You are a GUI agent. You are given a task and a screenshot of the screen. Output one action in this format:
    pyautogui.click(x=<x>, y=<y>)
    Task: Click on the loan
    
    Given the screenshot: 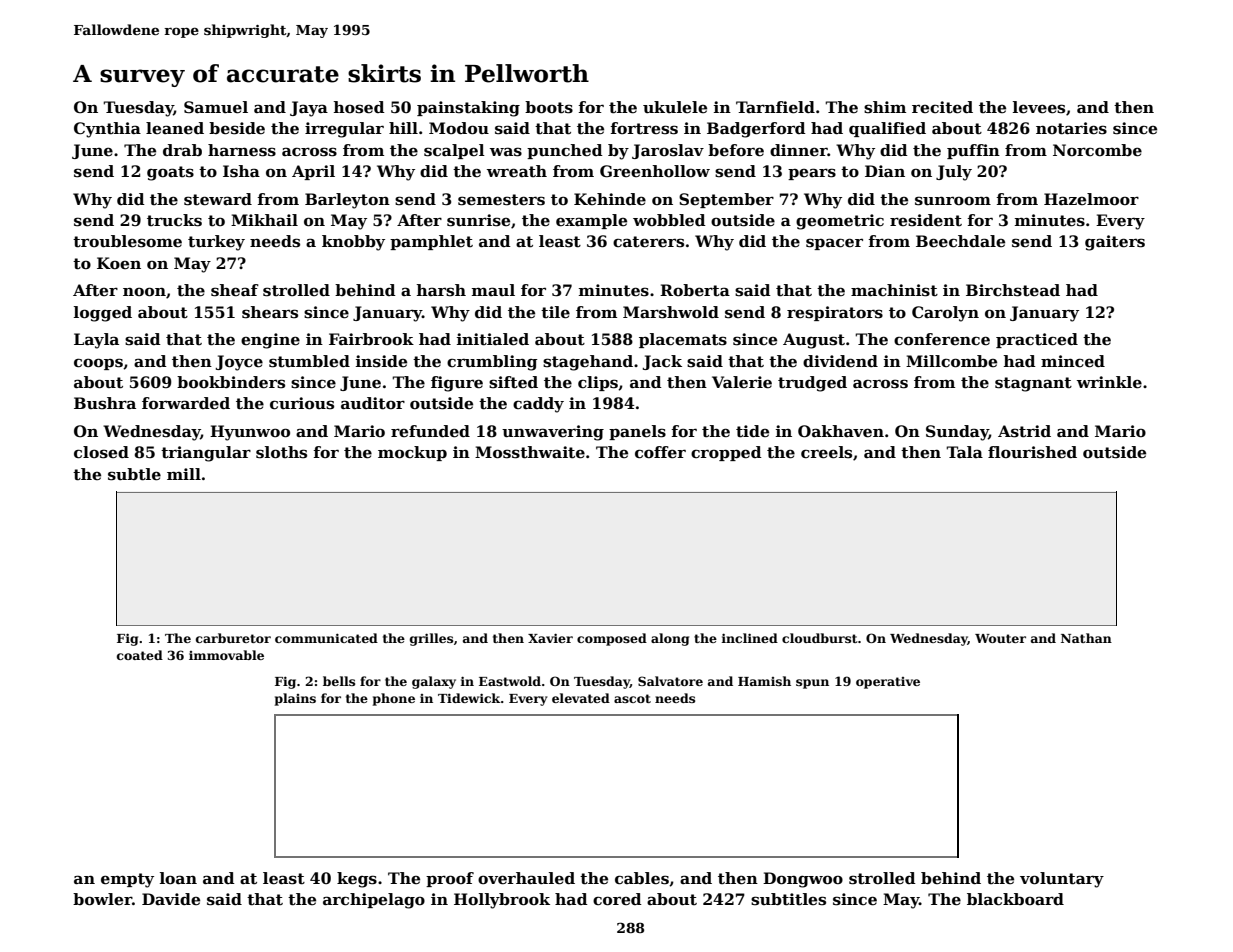 What is the action you would take?
    pyautogui.click(x=178, y=878)
